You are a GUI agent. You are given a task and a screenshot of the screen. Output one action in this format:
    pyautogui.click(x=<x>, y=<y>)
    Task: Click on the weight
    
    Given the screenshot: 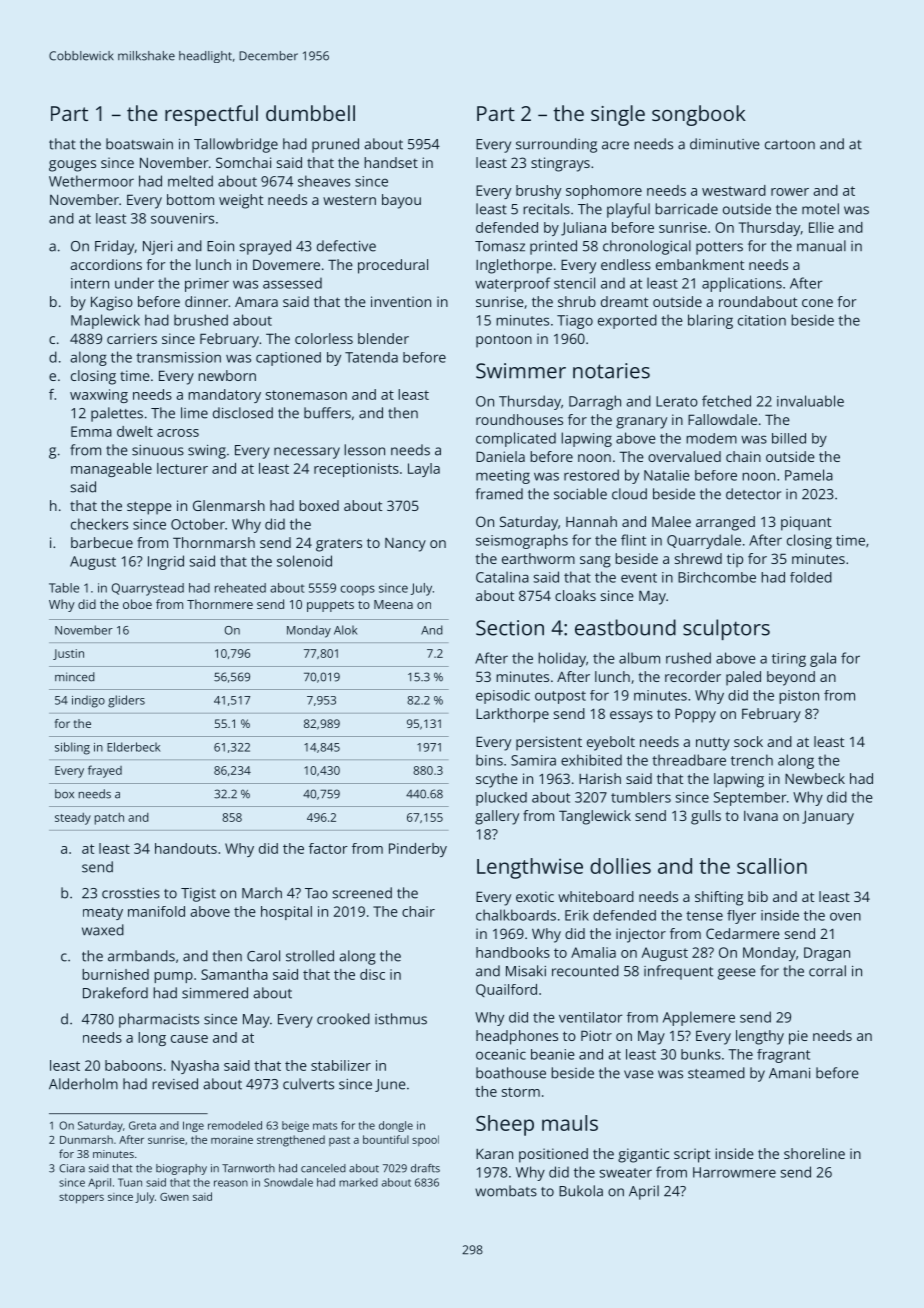 What is the action you would take?
    pyautogui.click(x=241, y=201)
